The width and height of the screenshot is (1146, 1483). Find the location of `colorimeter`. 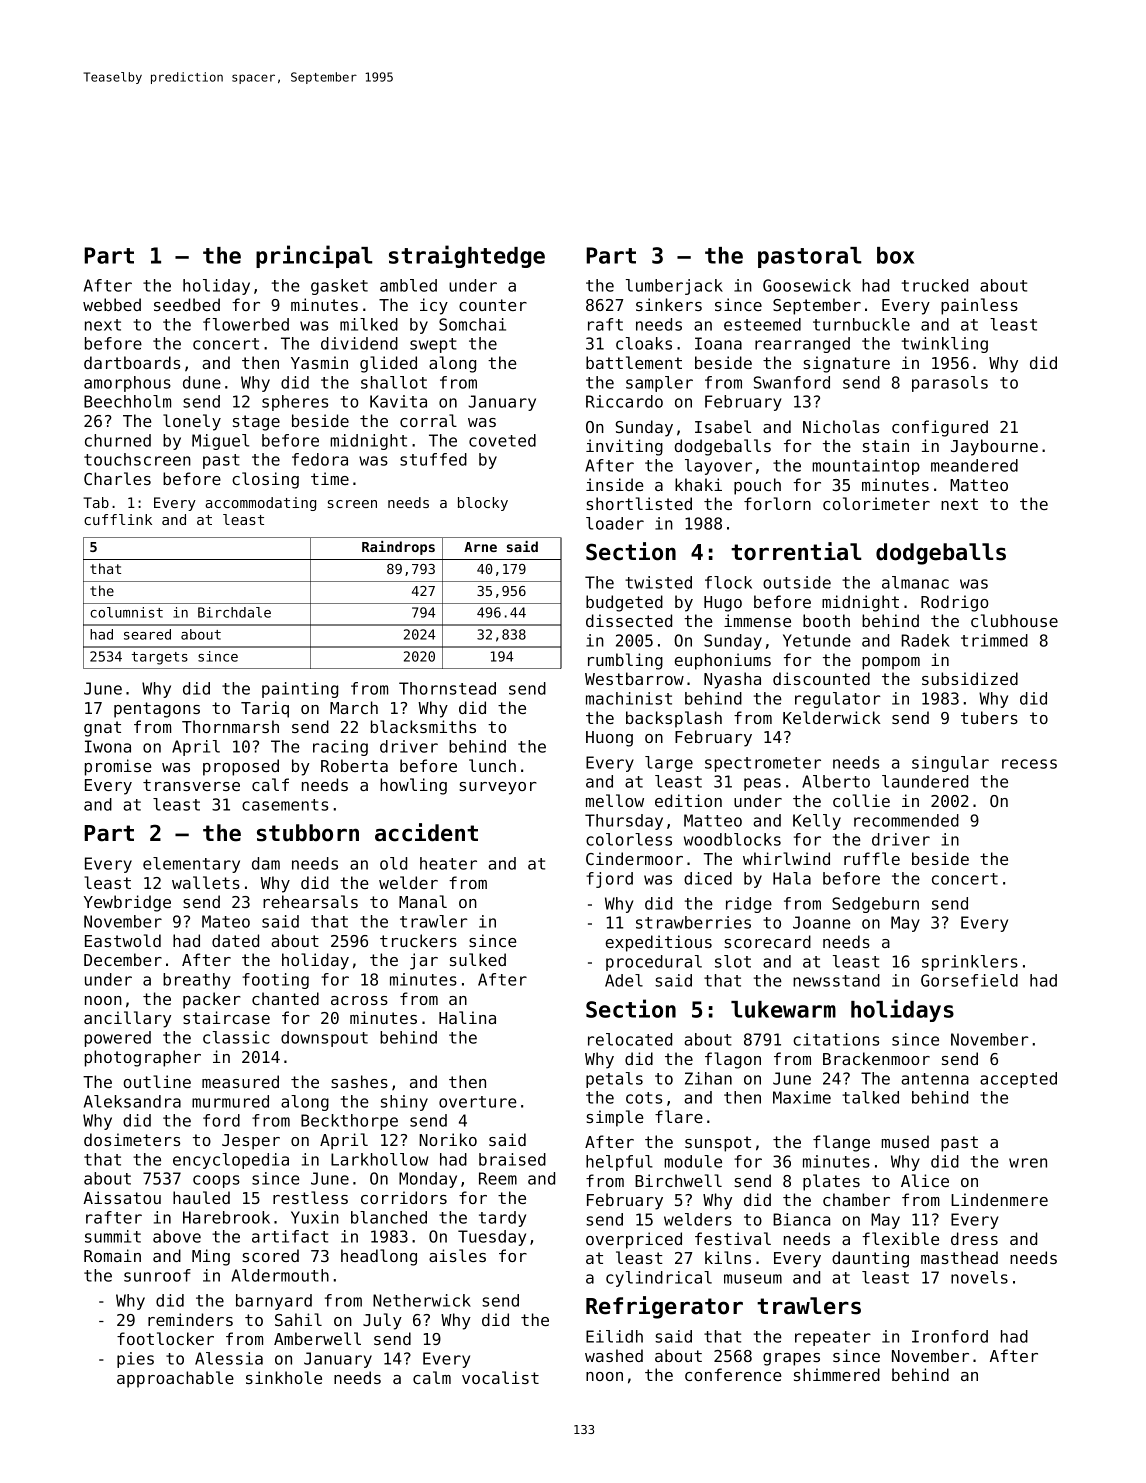

colorimeter is located at coordinates (876, 503).
